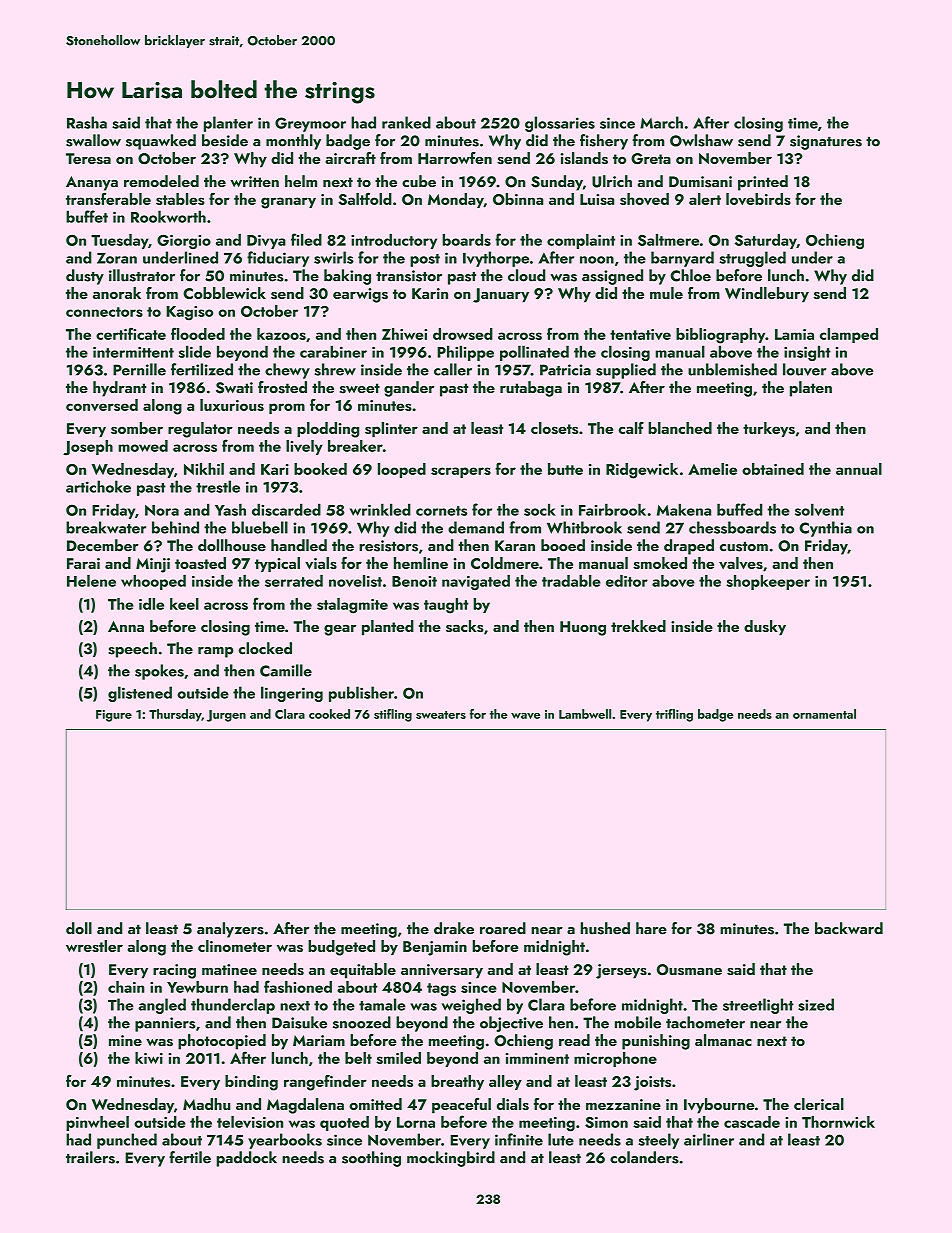 The width and height of the screenshot is (952, 1233). I want to click on Camille, so click(286, 670).
